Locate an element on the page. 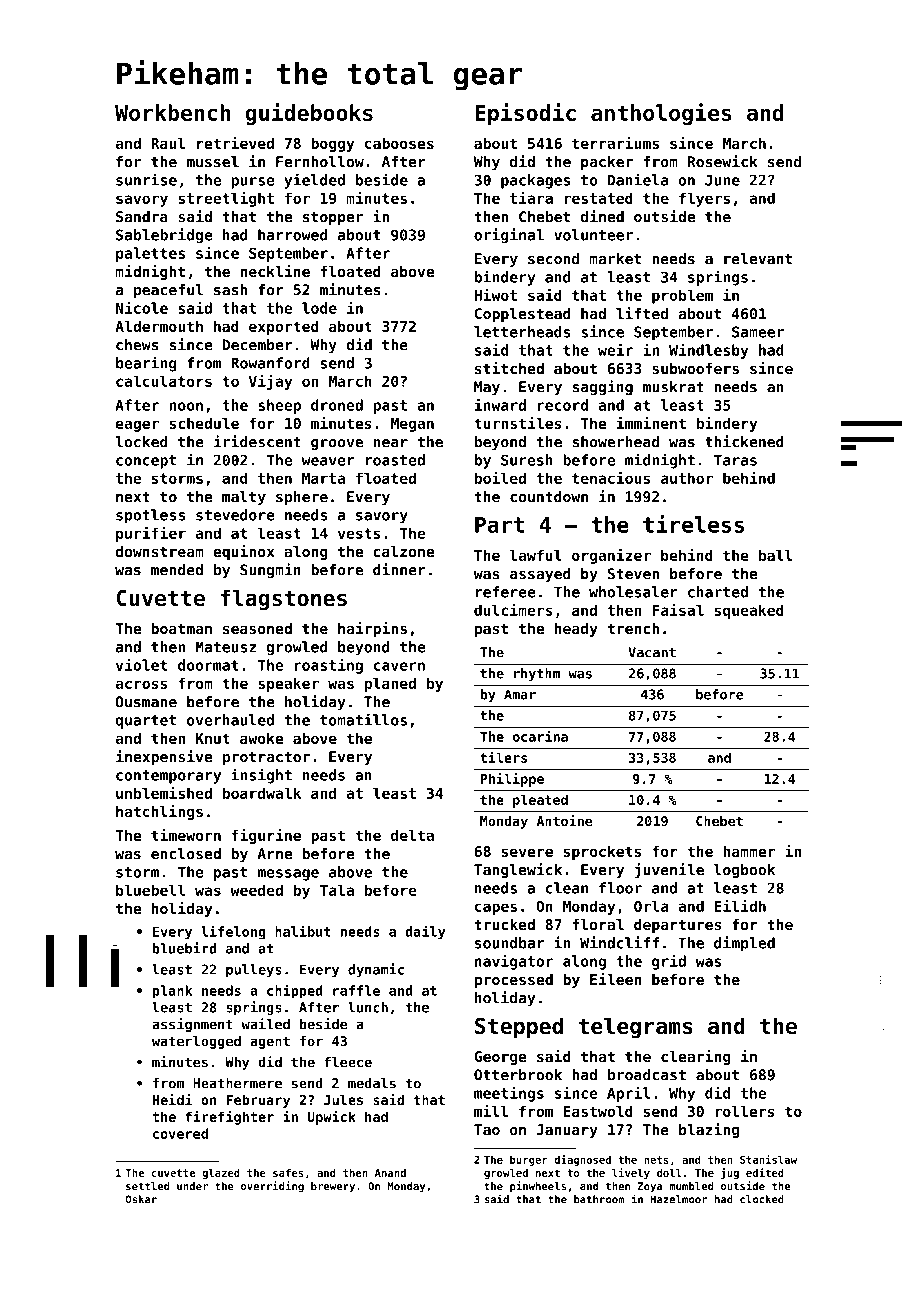 The width and height of the page is (924, 1308). tireless is located at coordinates (693, 524).
